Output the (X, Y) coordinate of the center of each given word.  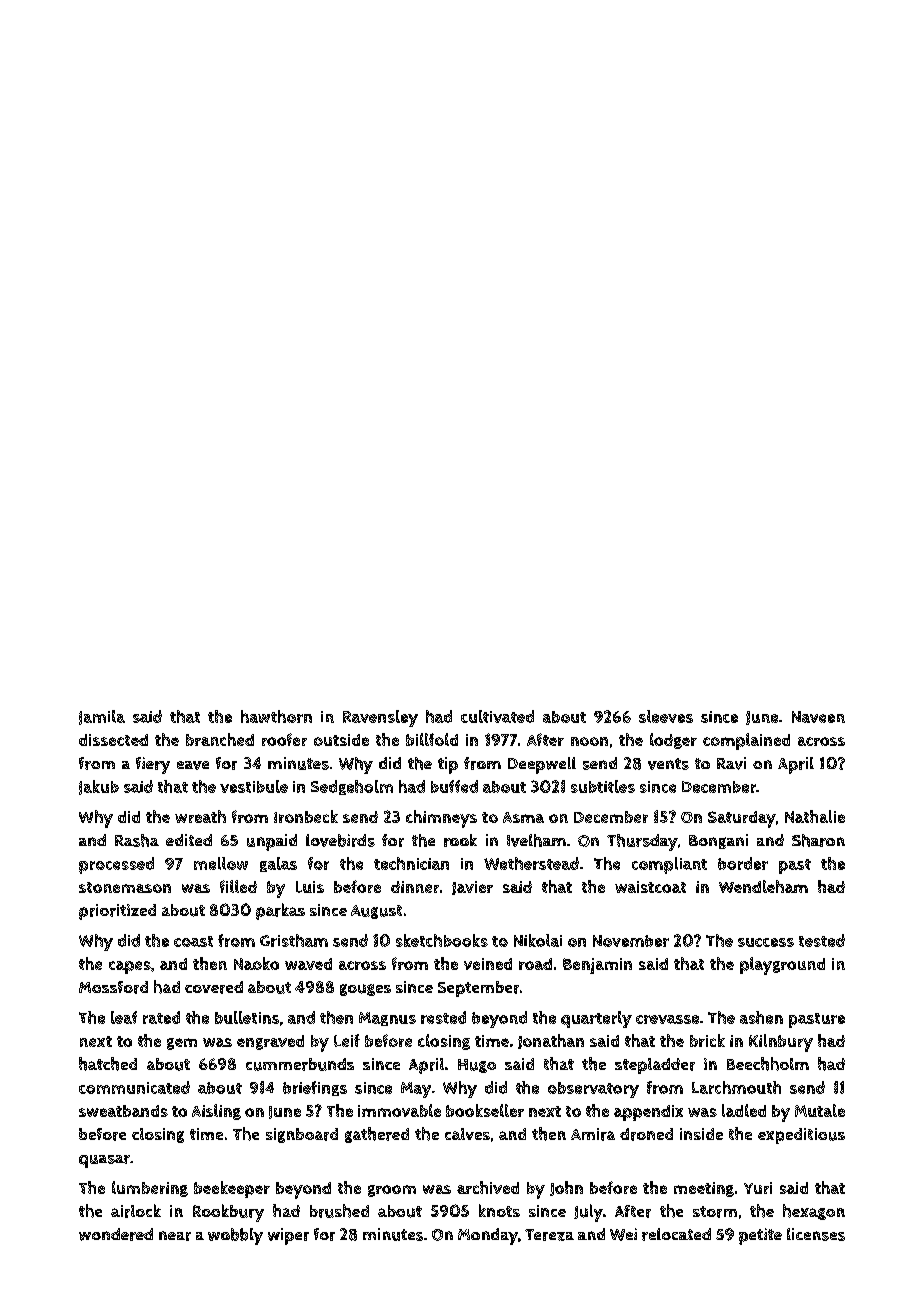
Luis (310, 887)
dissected (113, 740)
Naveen (818, 717)
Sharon (818, 840)
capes (130, 967)
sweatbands (123, 1111)
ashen (761, 1017)
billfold (432, 739)
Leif (347, 1040)
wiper (288, 1236)
